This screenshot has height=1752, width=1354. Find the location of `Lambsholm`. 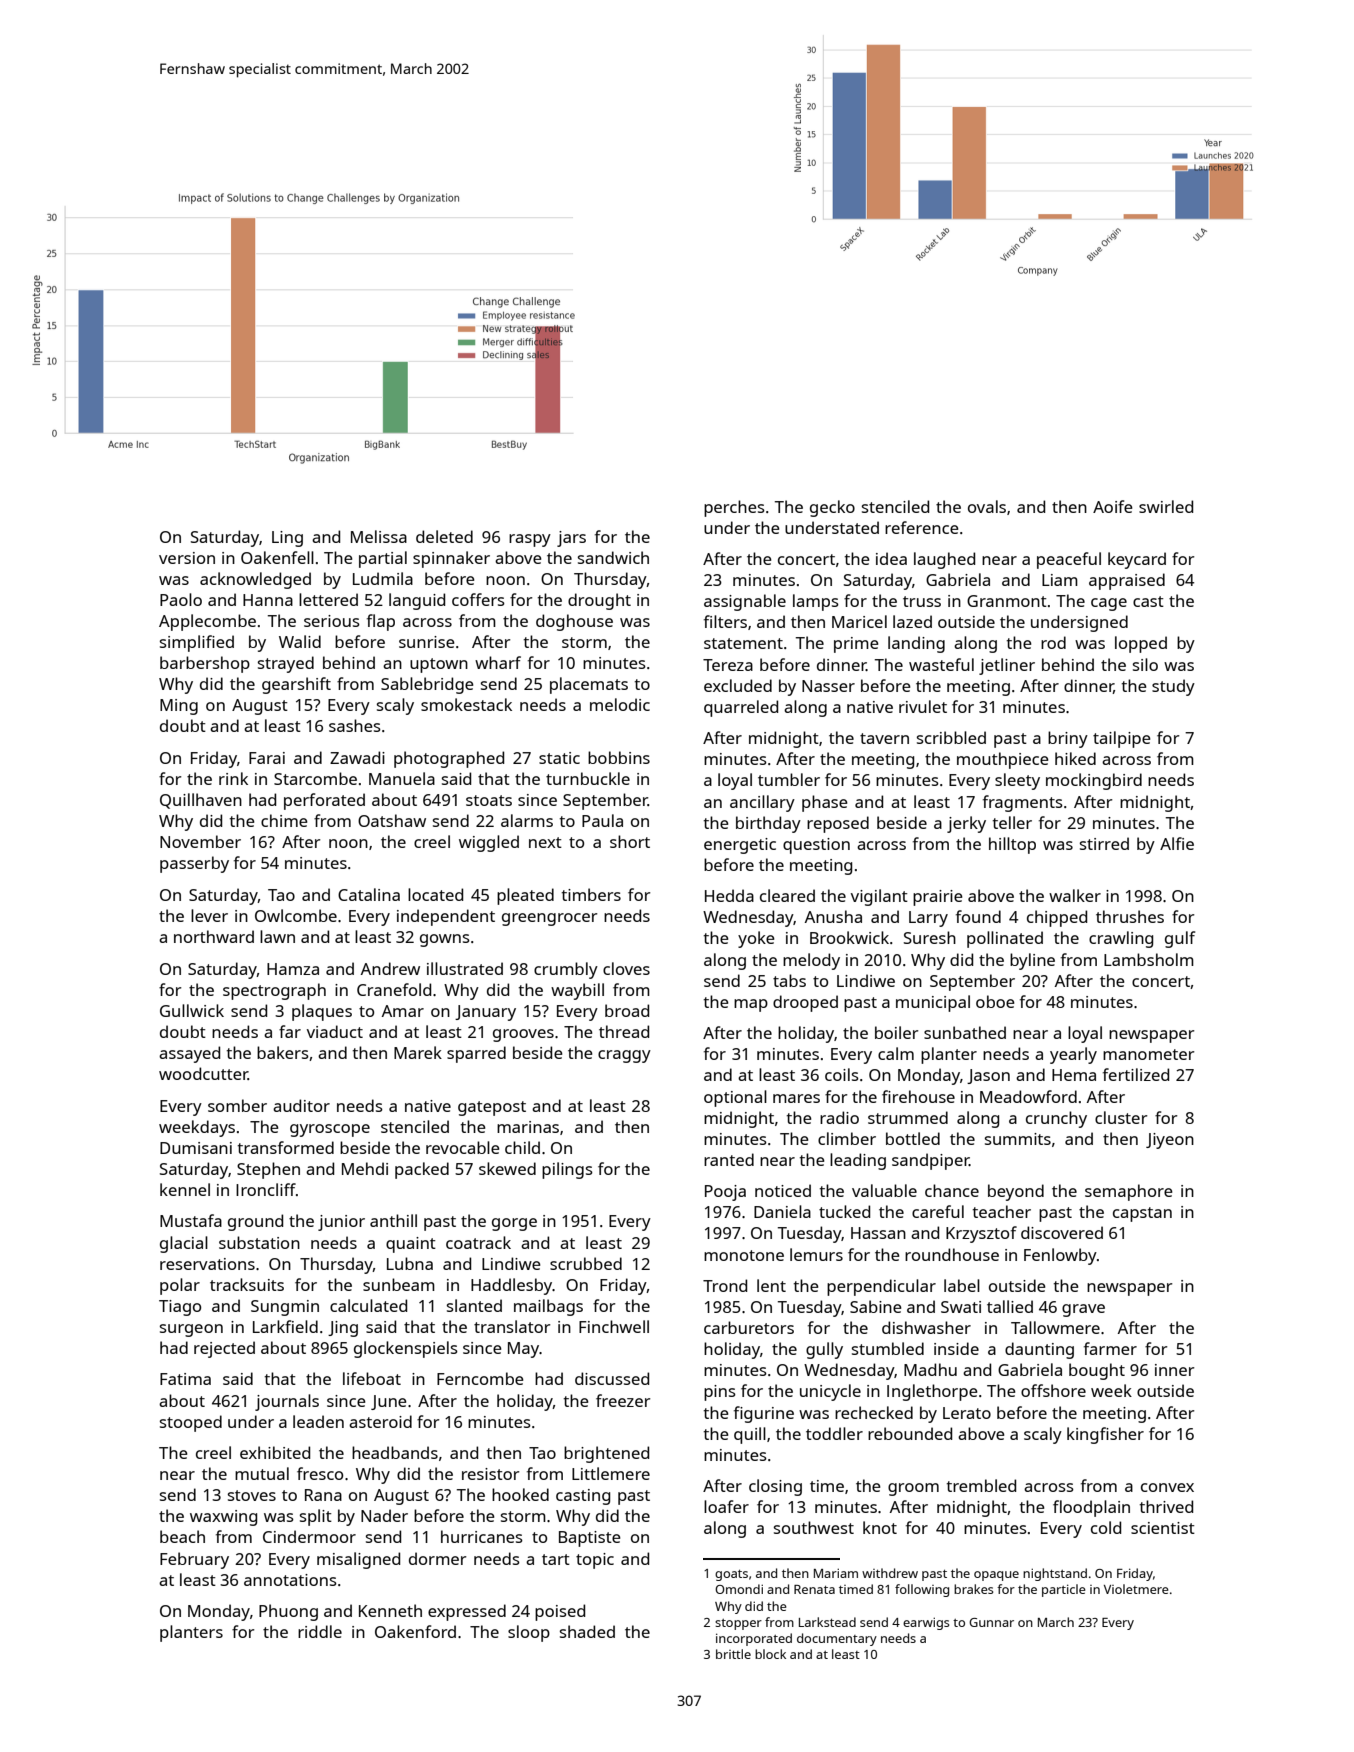

Lambsholm is located at coordinates (1149, 959).
